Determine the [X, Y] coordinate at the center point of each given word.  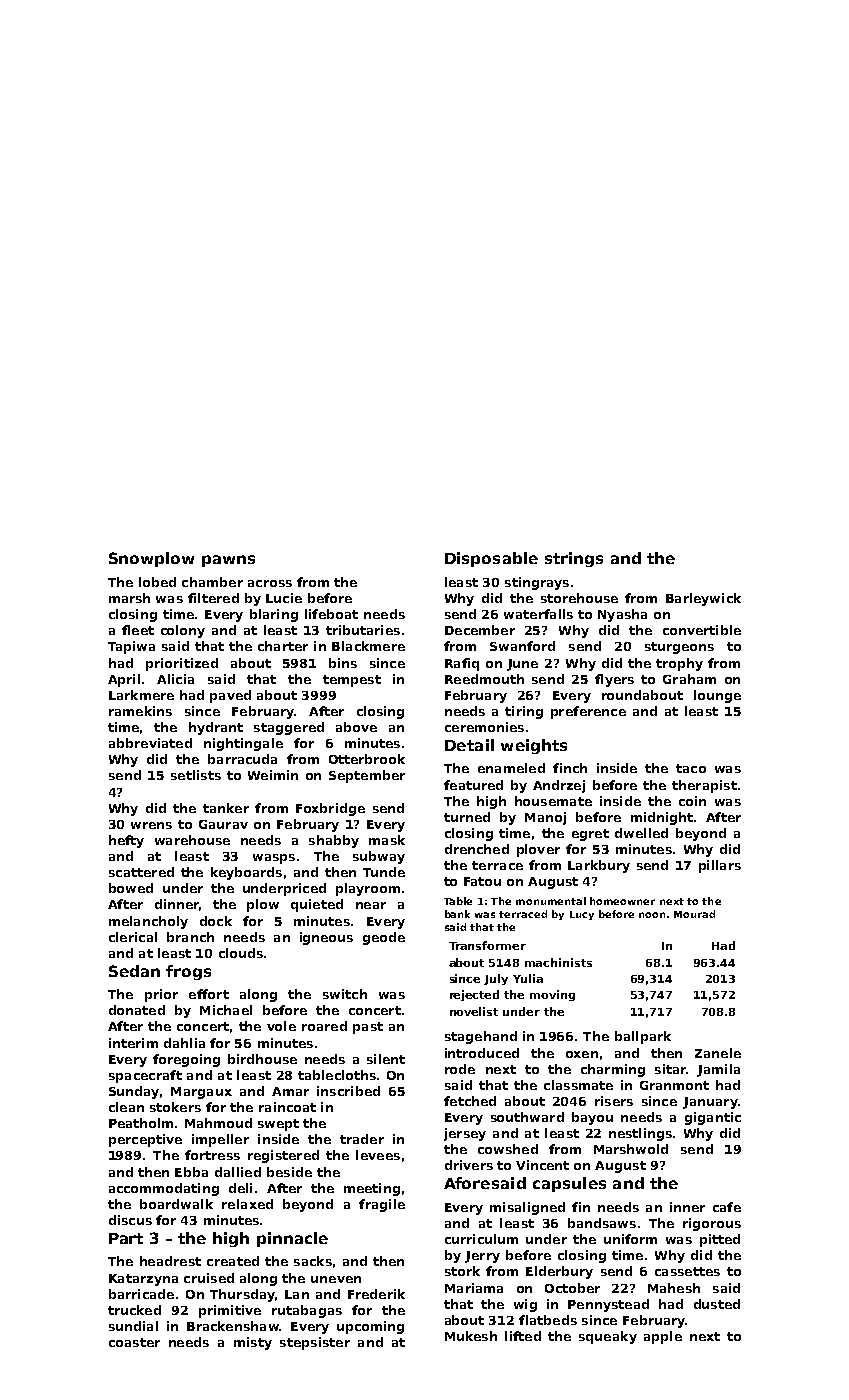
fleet [138, 630]
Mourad [694, 914]
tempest [352, 681]
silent [386, 1059]
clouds [241, 953]
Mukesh [471, 1336]
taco [691, 768]
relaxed [247, 1204]
